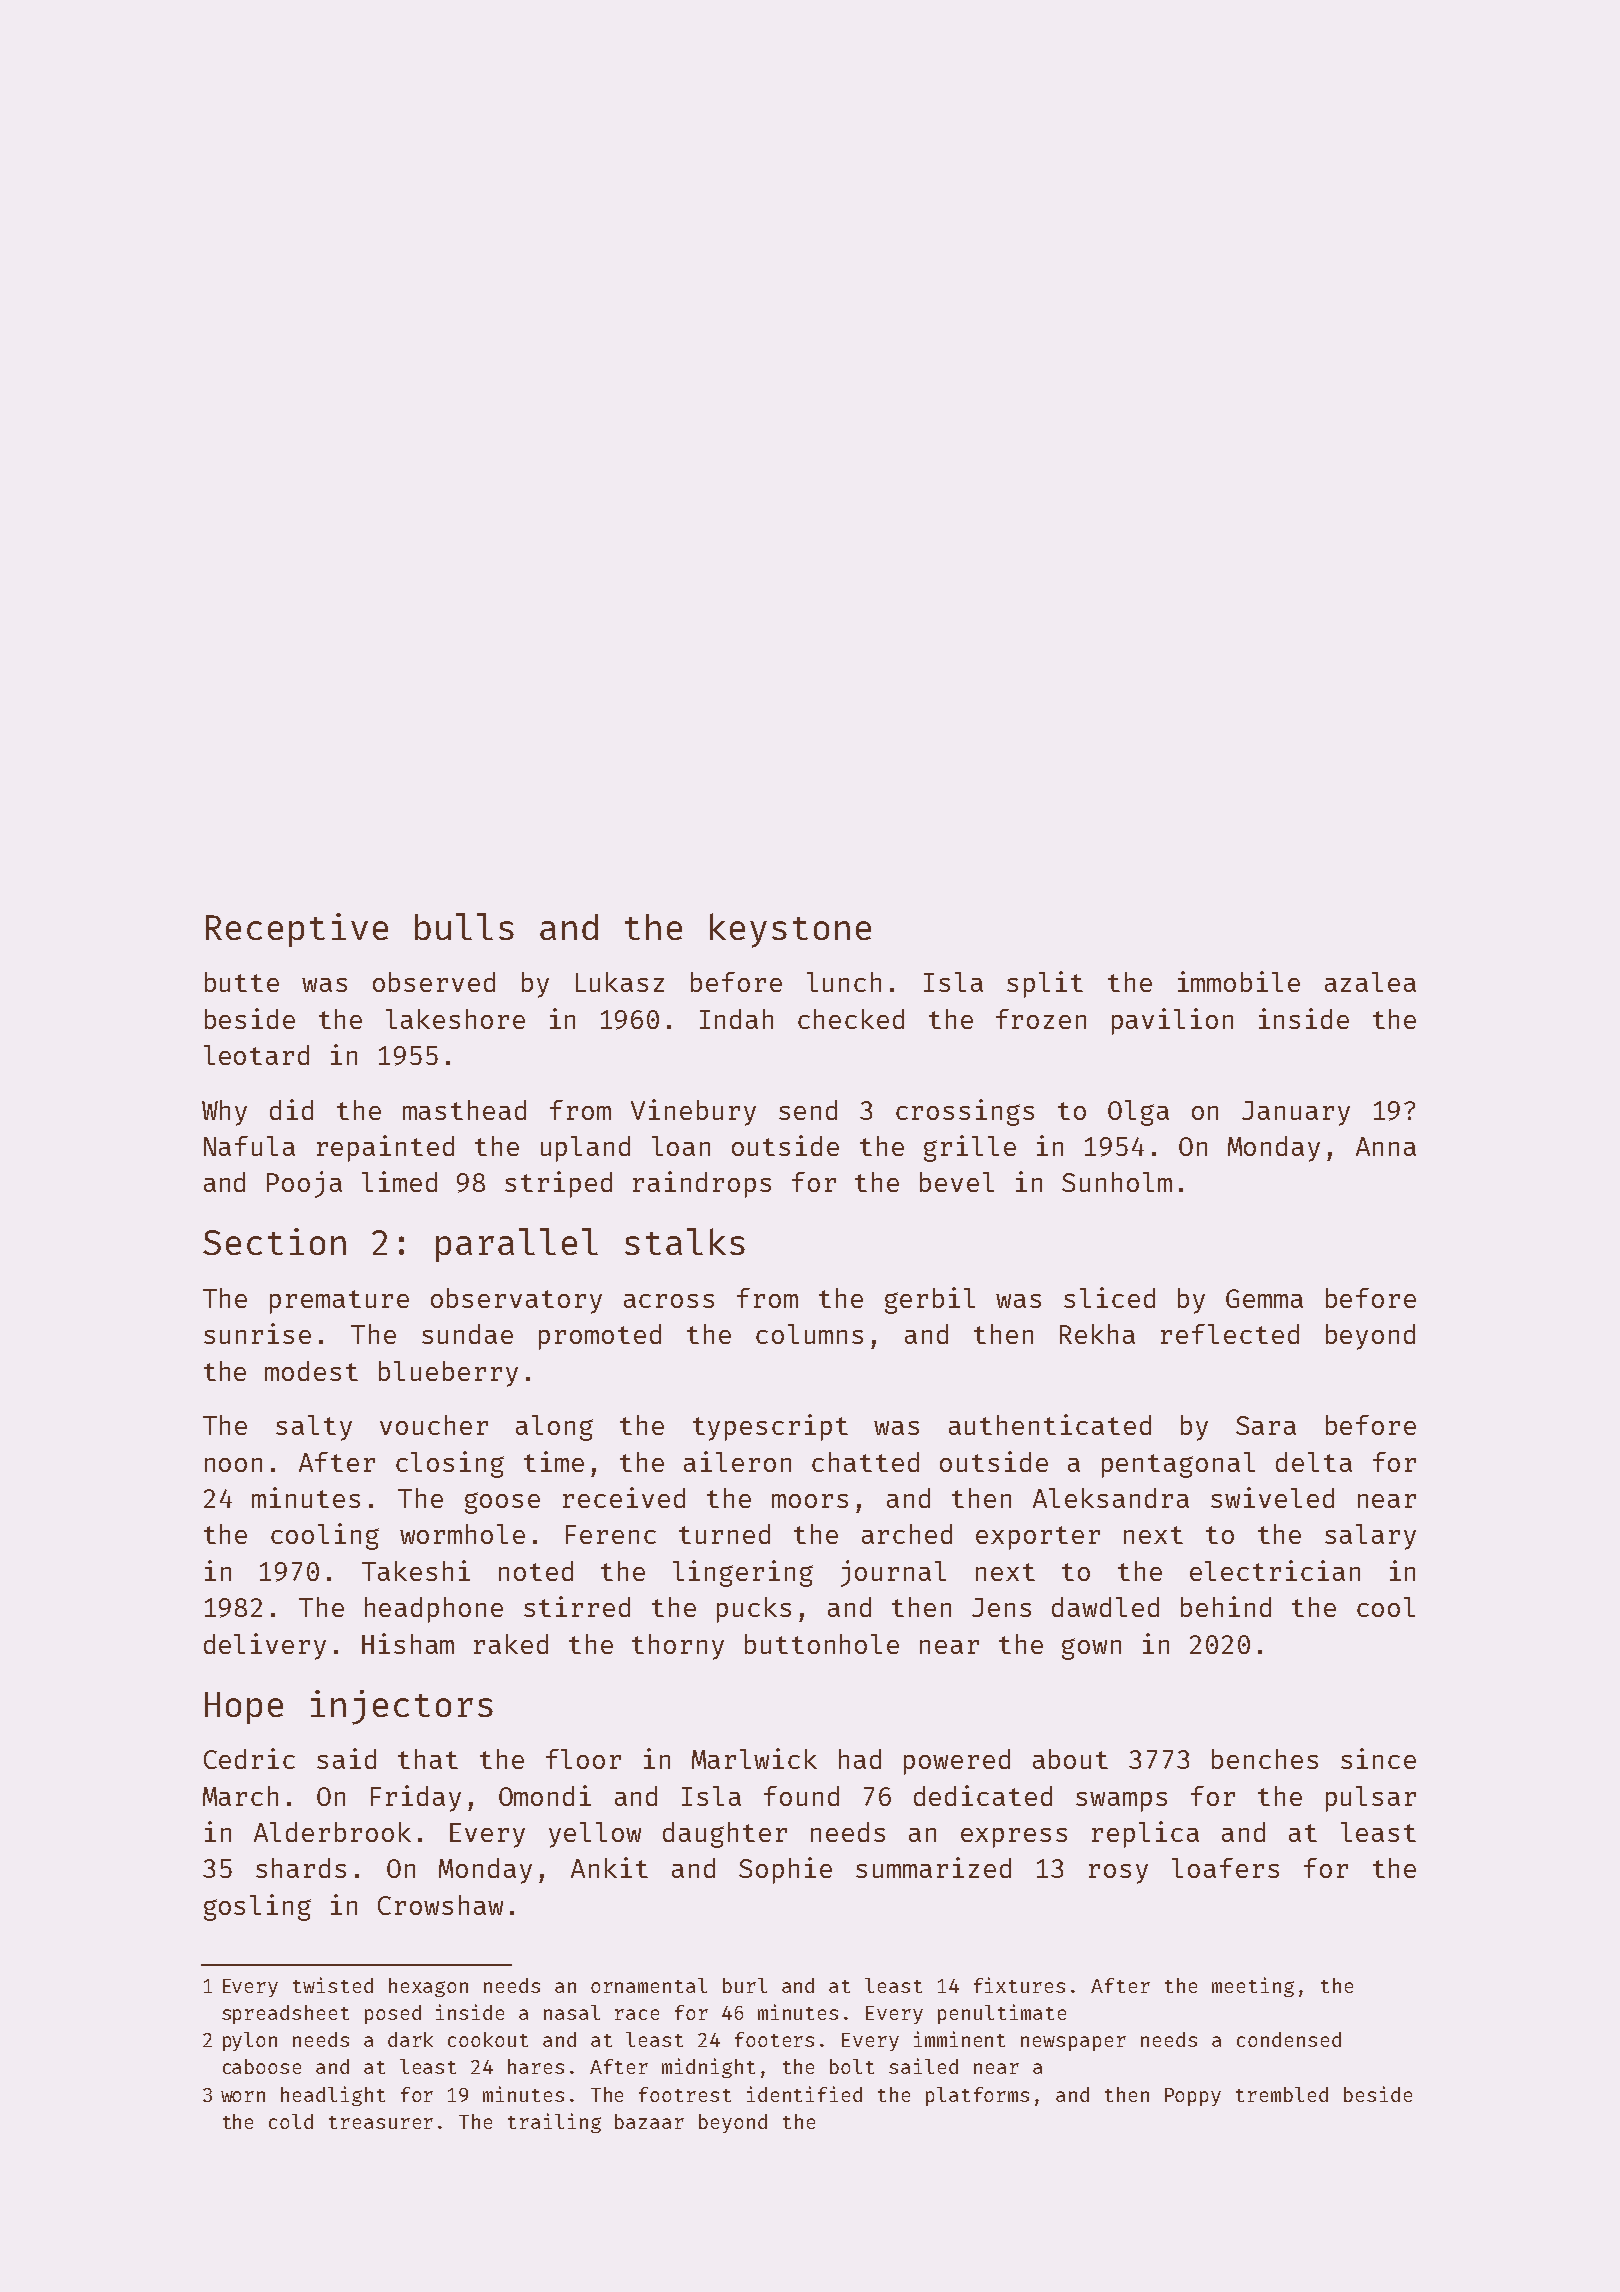 This document has height=2292, width=1620. What do you see at coordinates (233, 1465) in the document?
I see `noon` at bounding box center [233, 1465].
